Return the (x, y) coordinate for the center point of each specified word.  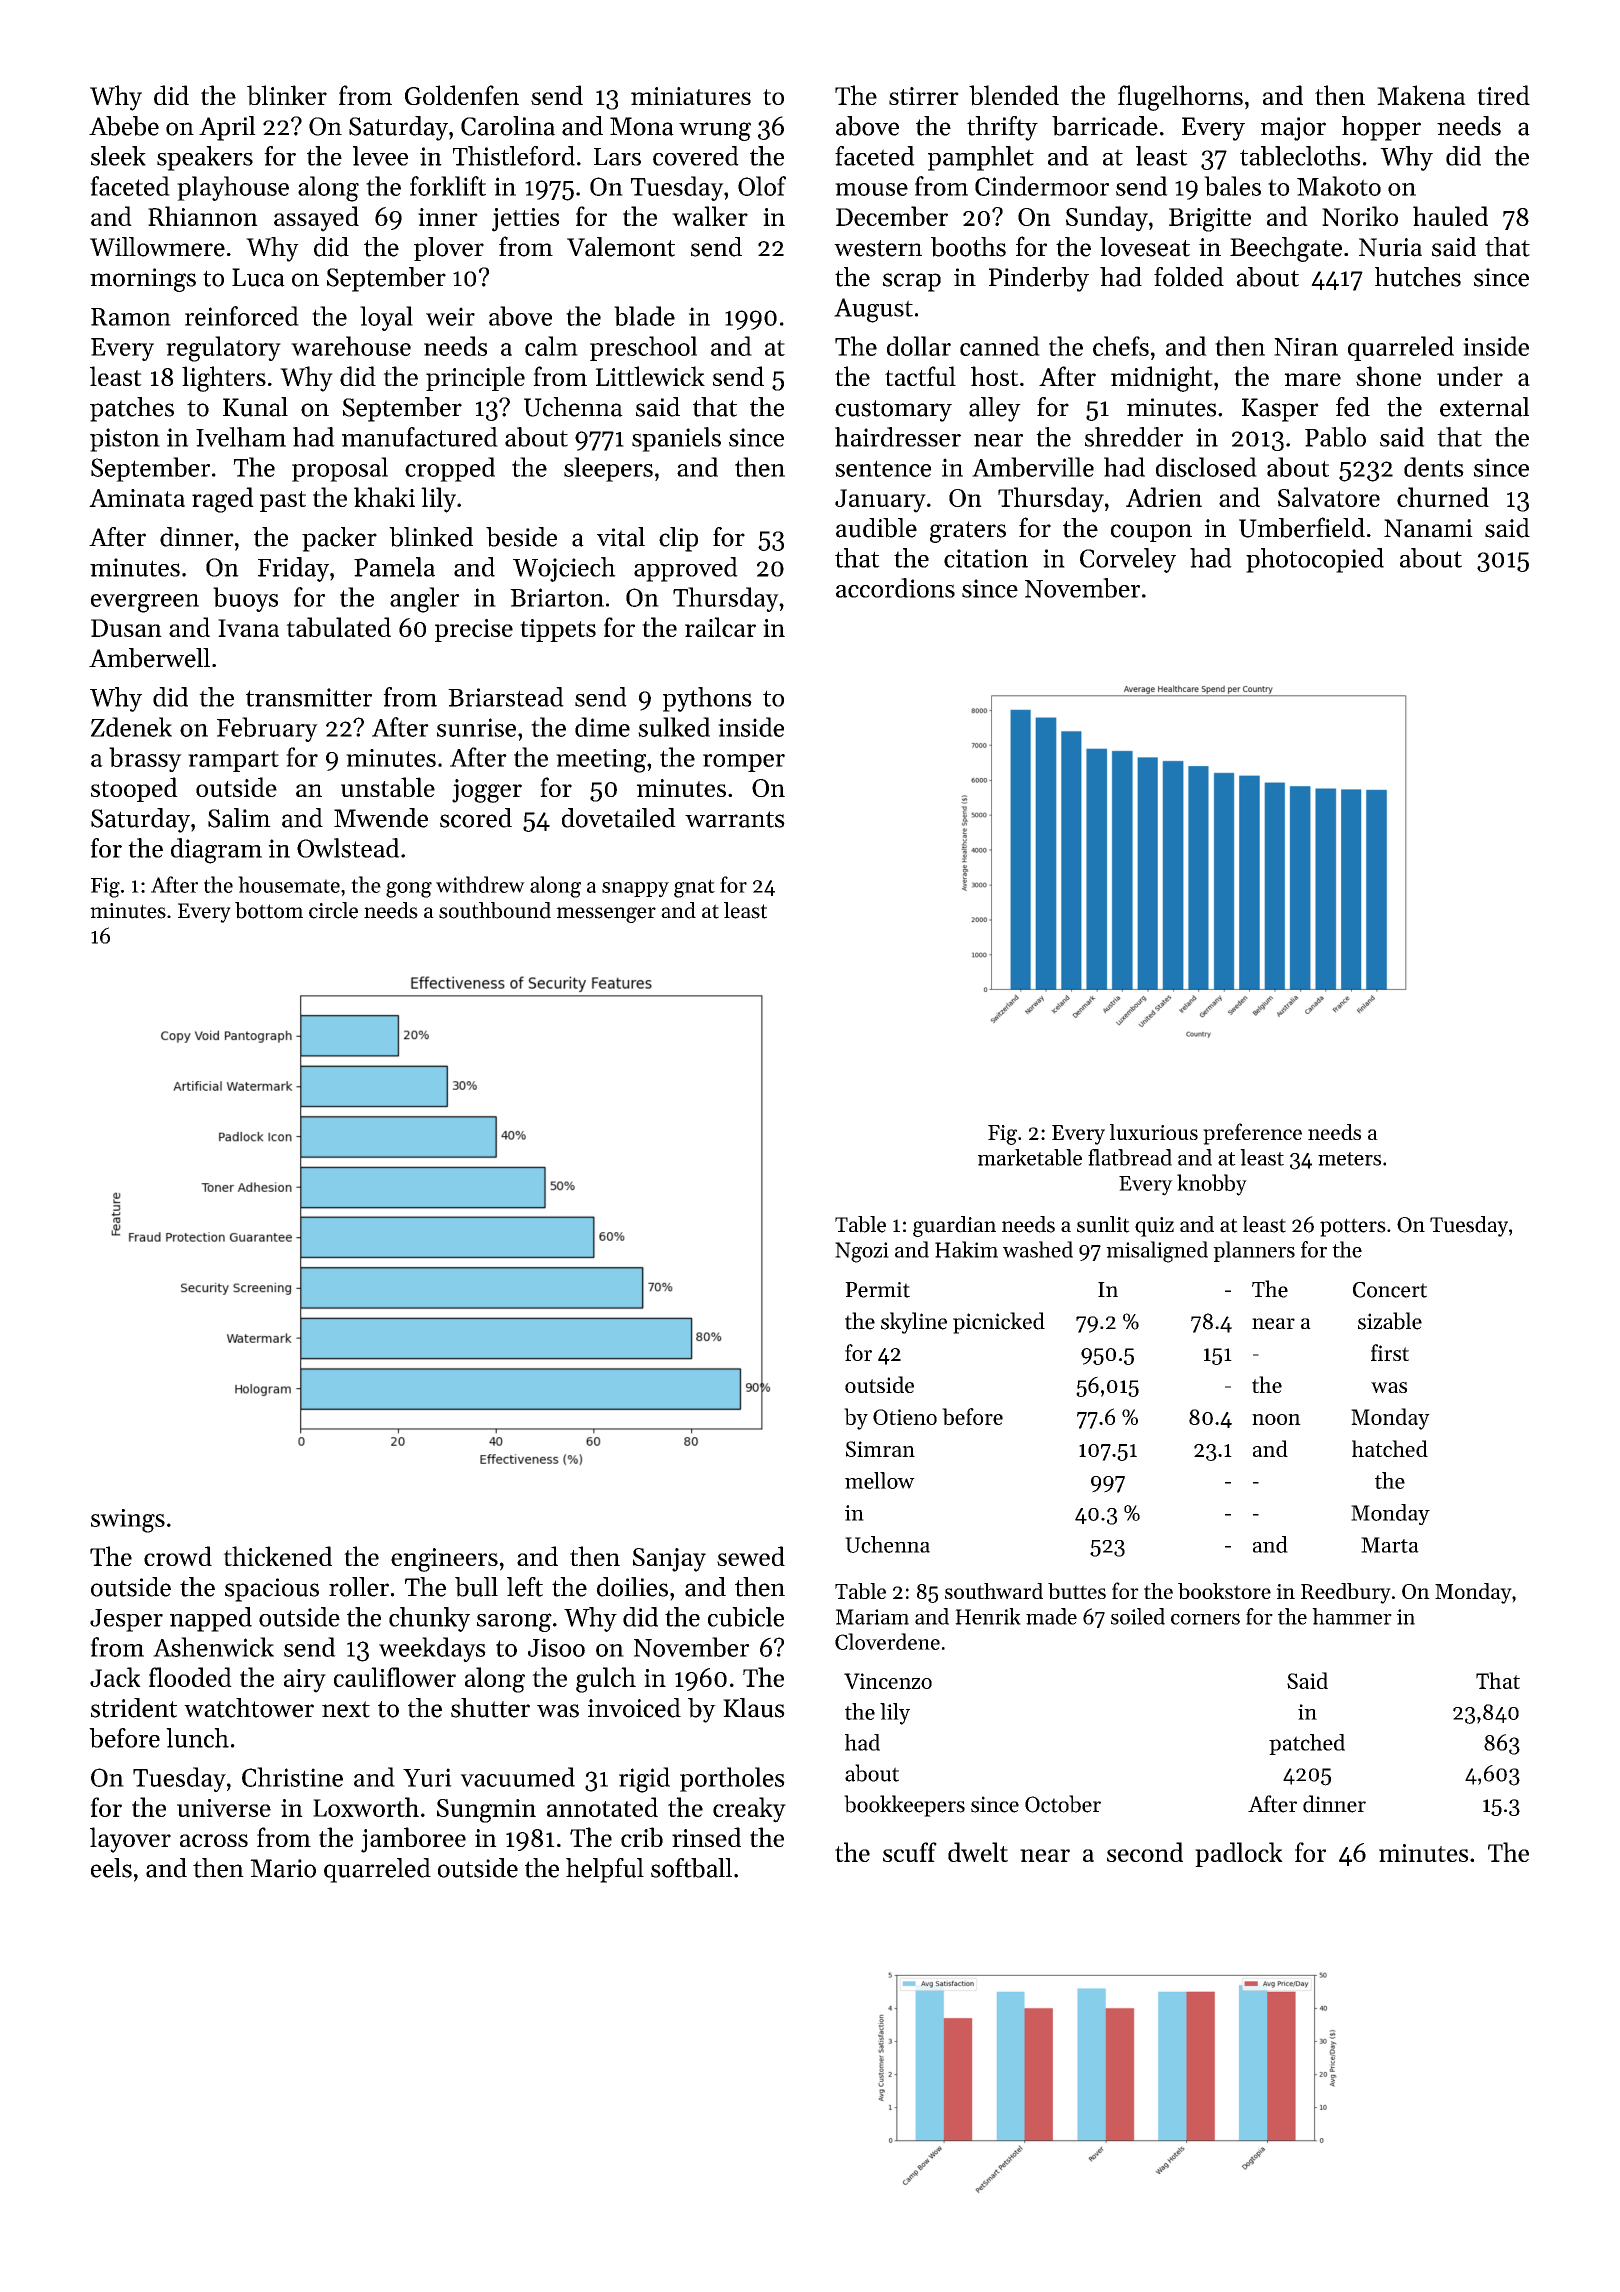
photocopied (1315, 560)
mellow (880, 1480)
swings (128, 1521)
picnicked (999, 1323)
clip (678, 539)
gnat (694, 888)
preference (1252, 1134)
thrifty (1002, 128)
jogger (487, 791)
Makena (1421, 95)
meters (1349, 1159)
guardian (954, 1226)
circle (333, 910)
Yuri (427, 1777)
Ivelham (241, 437)
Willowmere (157, 247)
